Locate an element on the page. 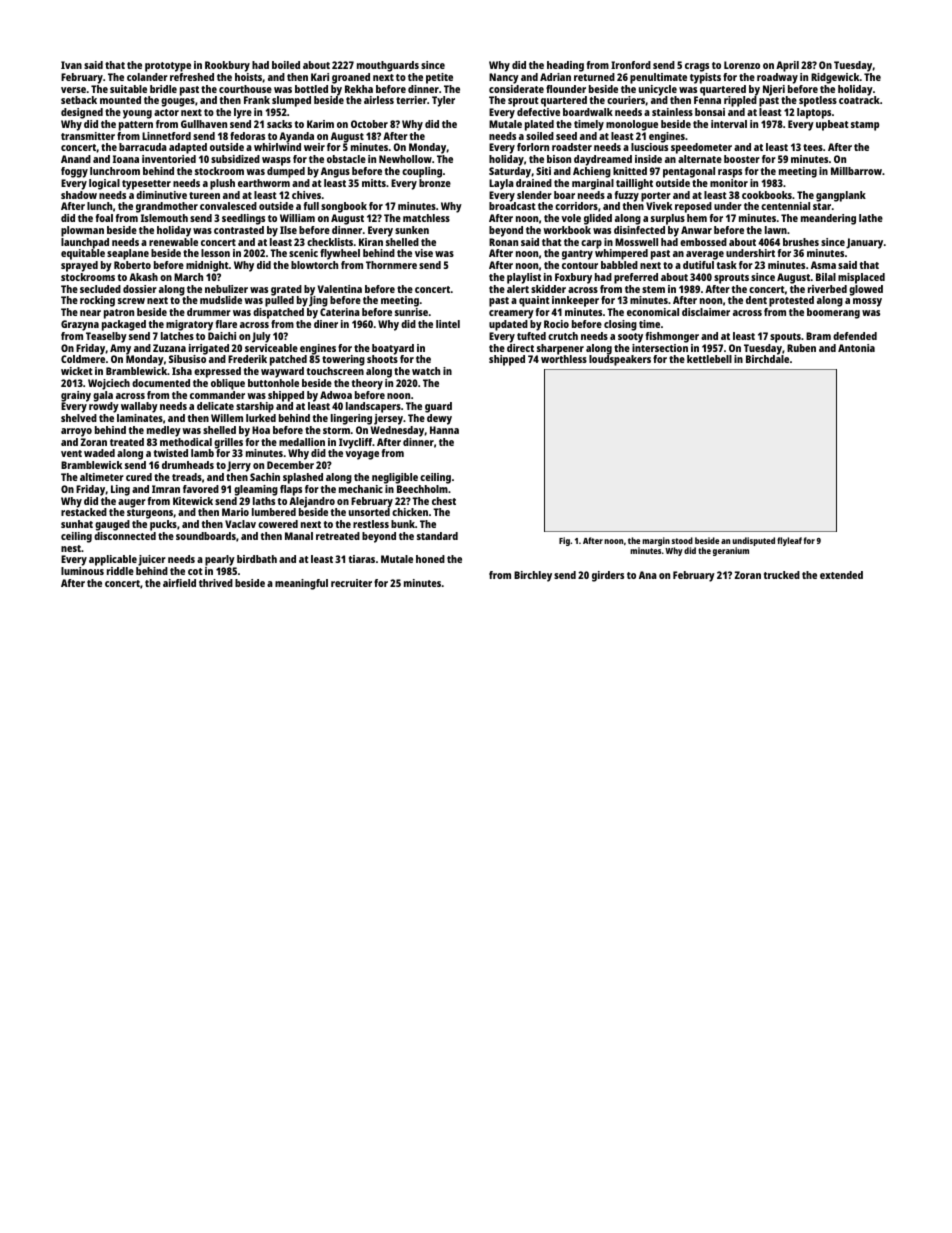 This document has height=1233, width=952. Lorenzo is located at coordinates (742, 65).
